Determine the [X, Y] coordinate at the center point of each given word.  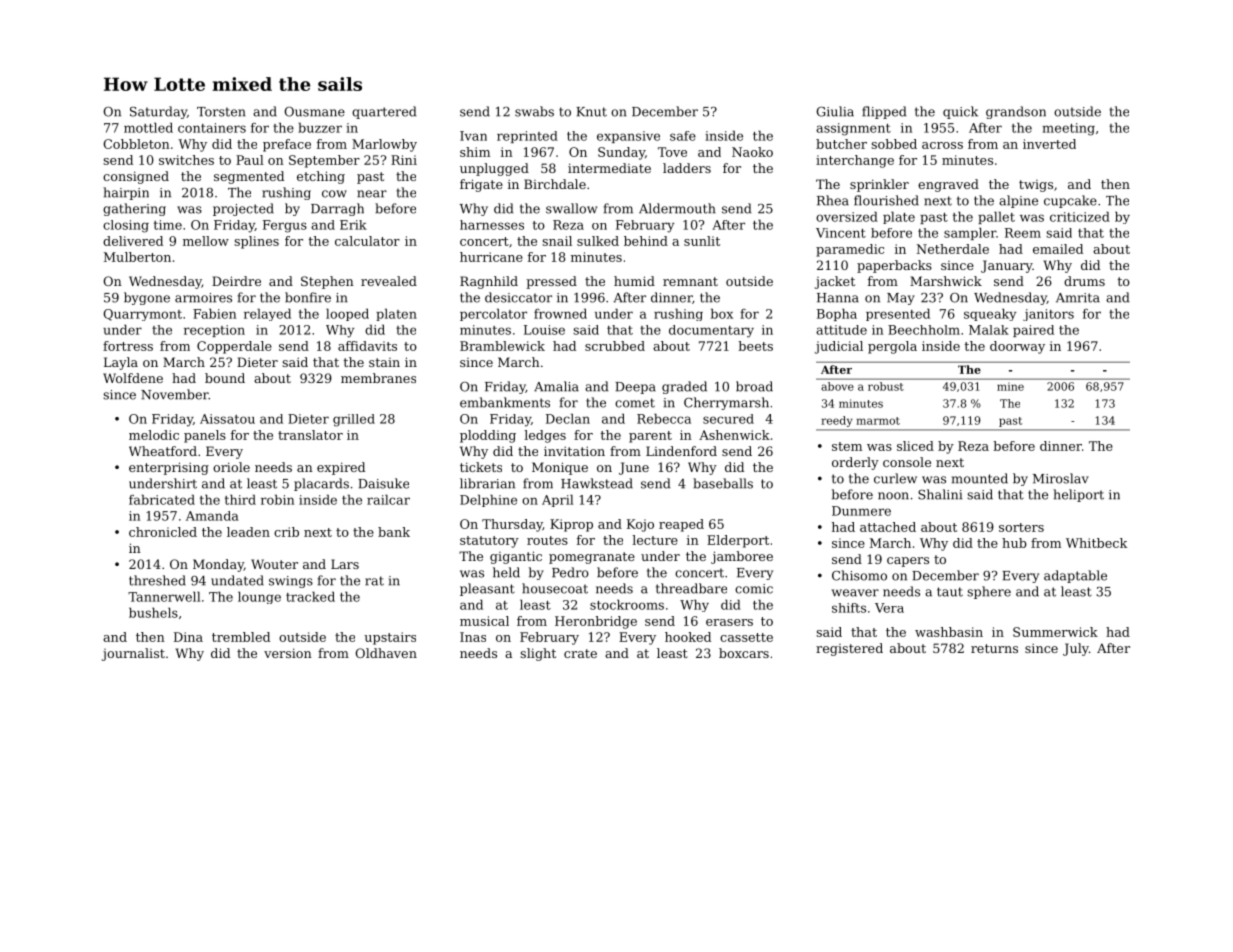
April [557, 500]
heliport [1078, 495]
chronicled [163, 532]
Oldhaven [386, 653]
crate [580, 653]
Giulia [835, 111]
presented [898, 314]
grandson [1016, 112]
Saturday [158, 112]
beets [755, 346]
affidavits [367, 346]
